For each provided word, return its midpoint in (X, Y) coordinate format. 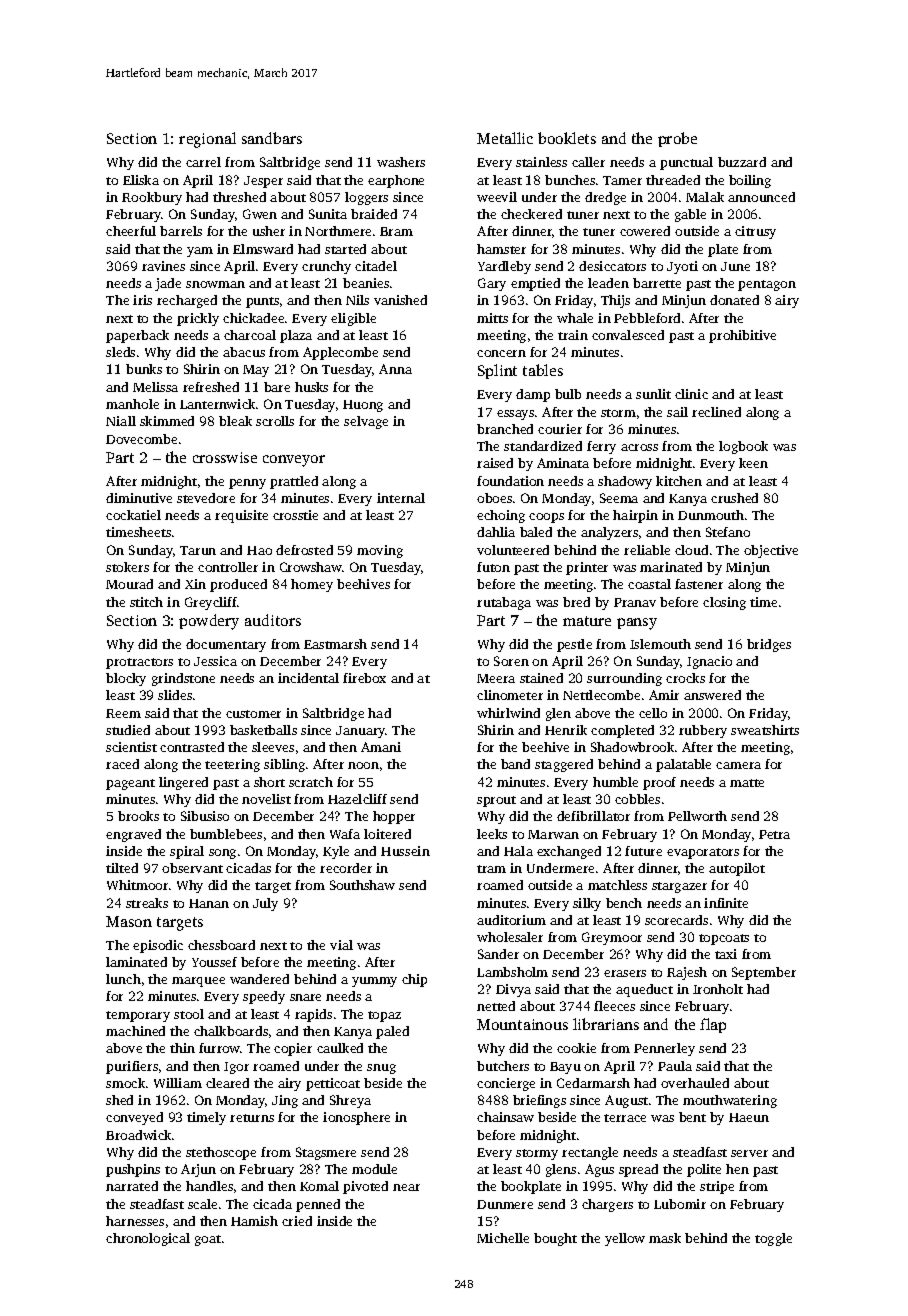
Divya (513, 990)
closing (724, 603)
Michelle (503, 1238)
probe (677, 139)
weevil (497, 197)
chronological (148, 1239)
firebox (364, 678)
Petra (774, 834)
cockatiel (133, 515)
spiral (187, 852)
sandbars (272, 138)
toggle (773, 1239)
